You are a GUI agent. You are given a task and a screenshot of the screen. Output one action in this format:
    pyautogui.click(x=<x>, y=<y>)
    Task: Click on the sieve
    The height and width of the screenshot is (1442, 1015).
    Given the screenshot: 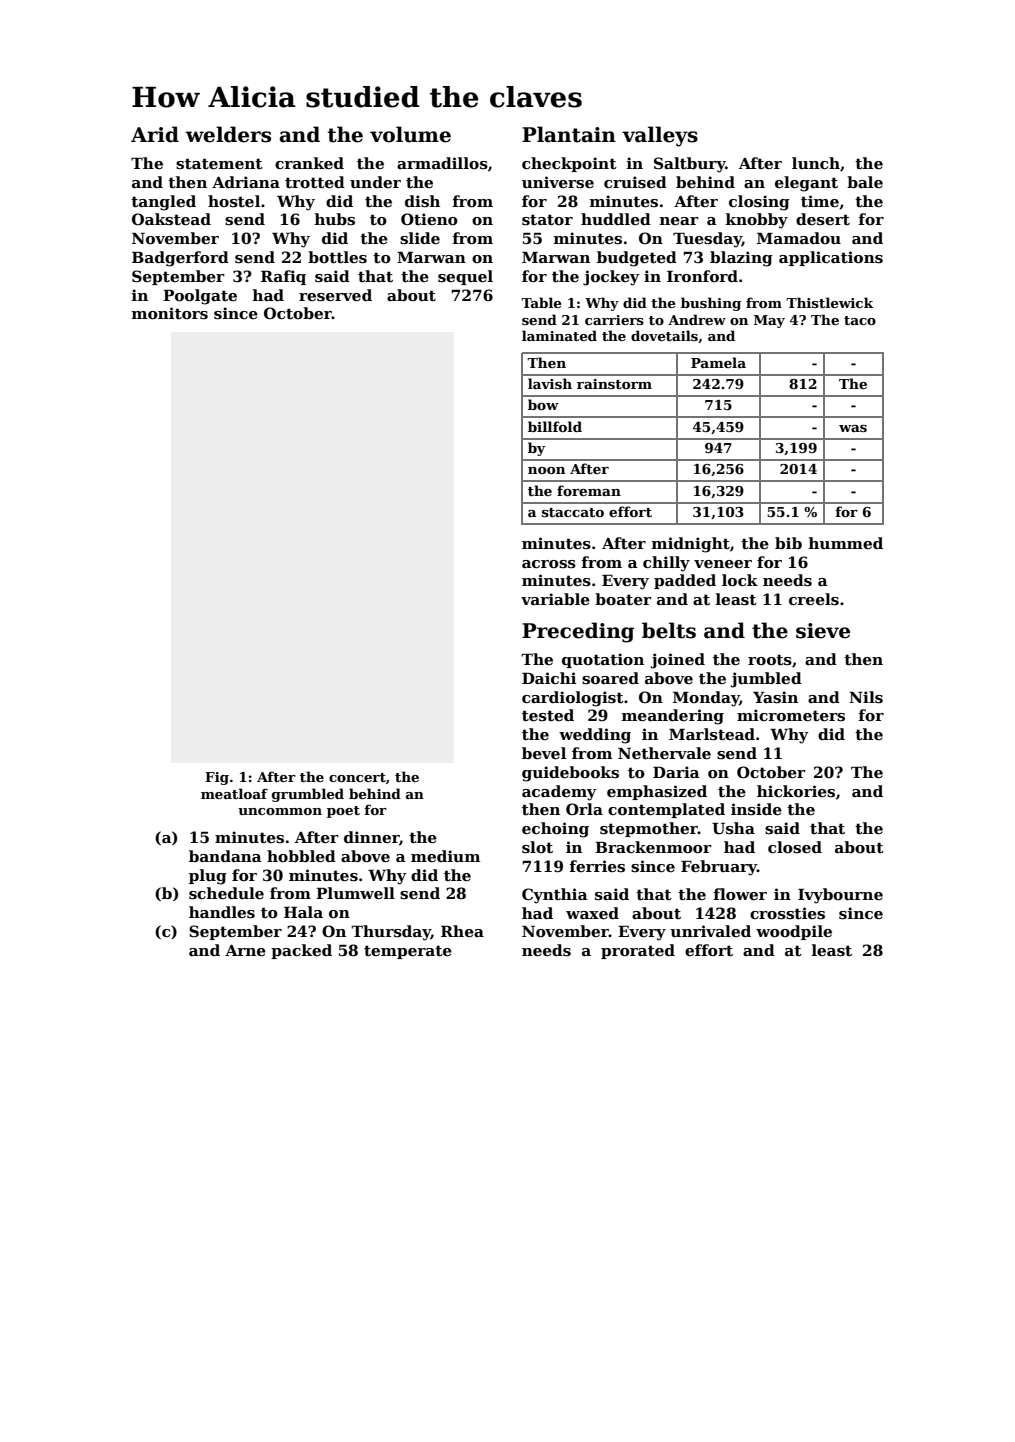 What is the action you would take?
    pyautogui.click(x=823, y=631)
